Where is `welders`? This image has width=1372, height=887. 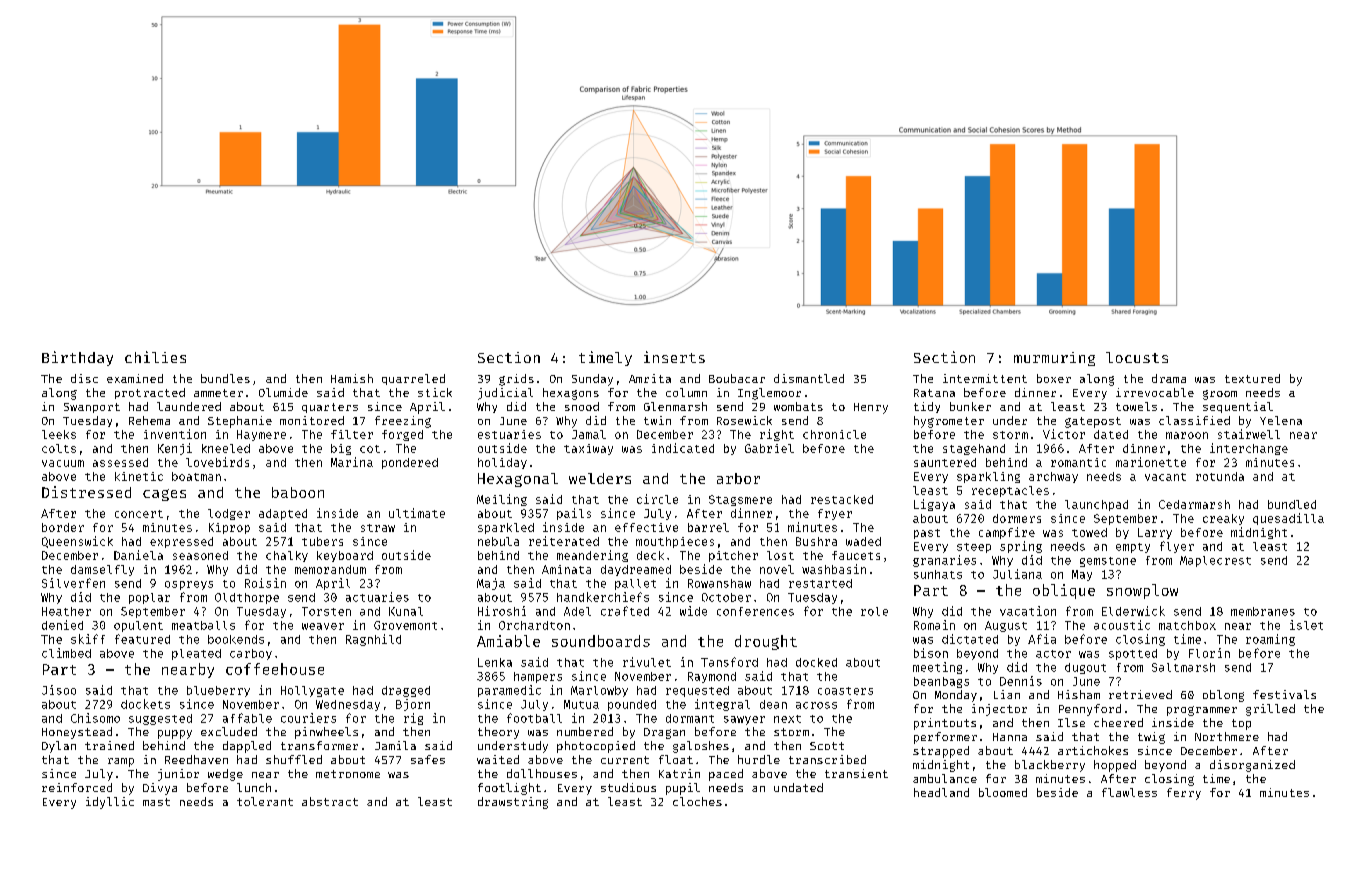
welders is located at coordinates (600, 478).
